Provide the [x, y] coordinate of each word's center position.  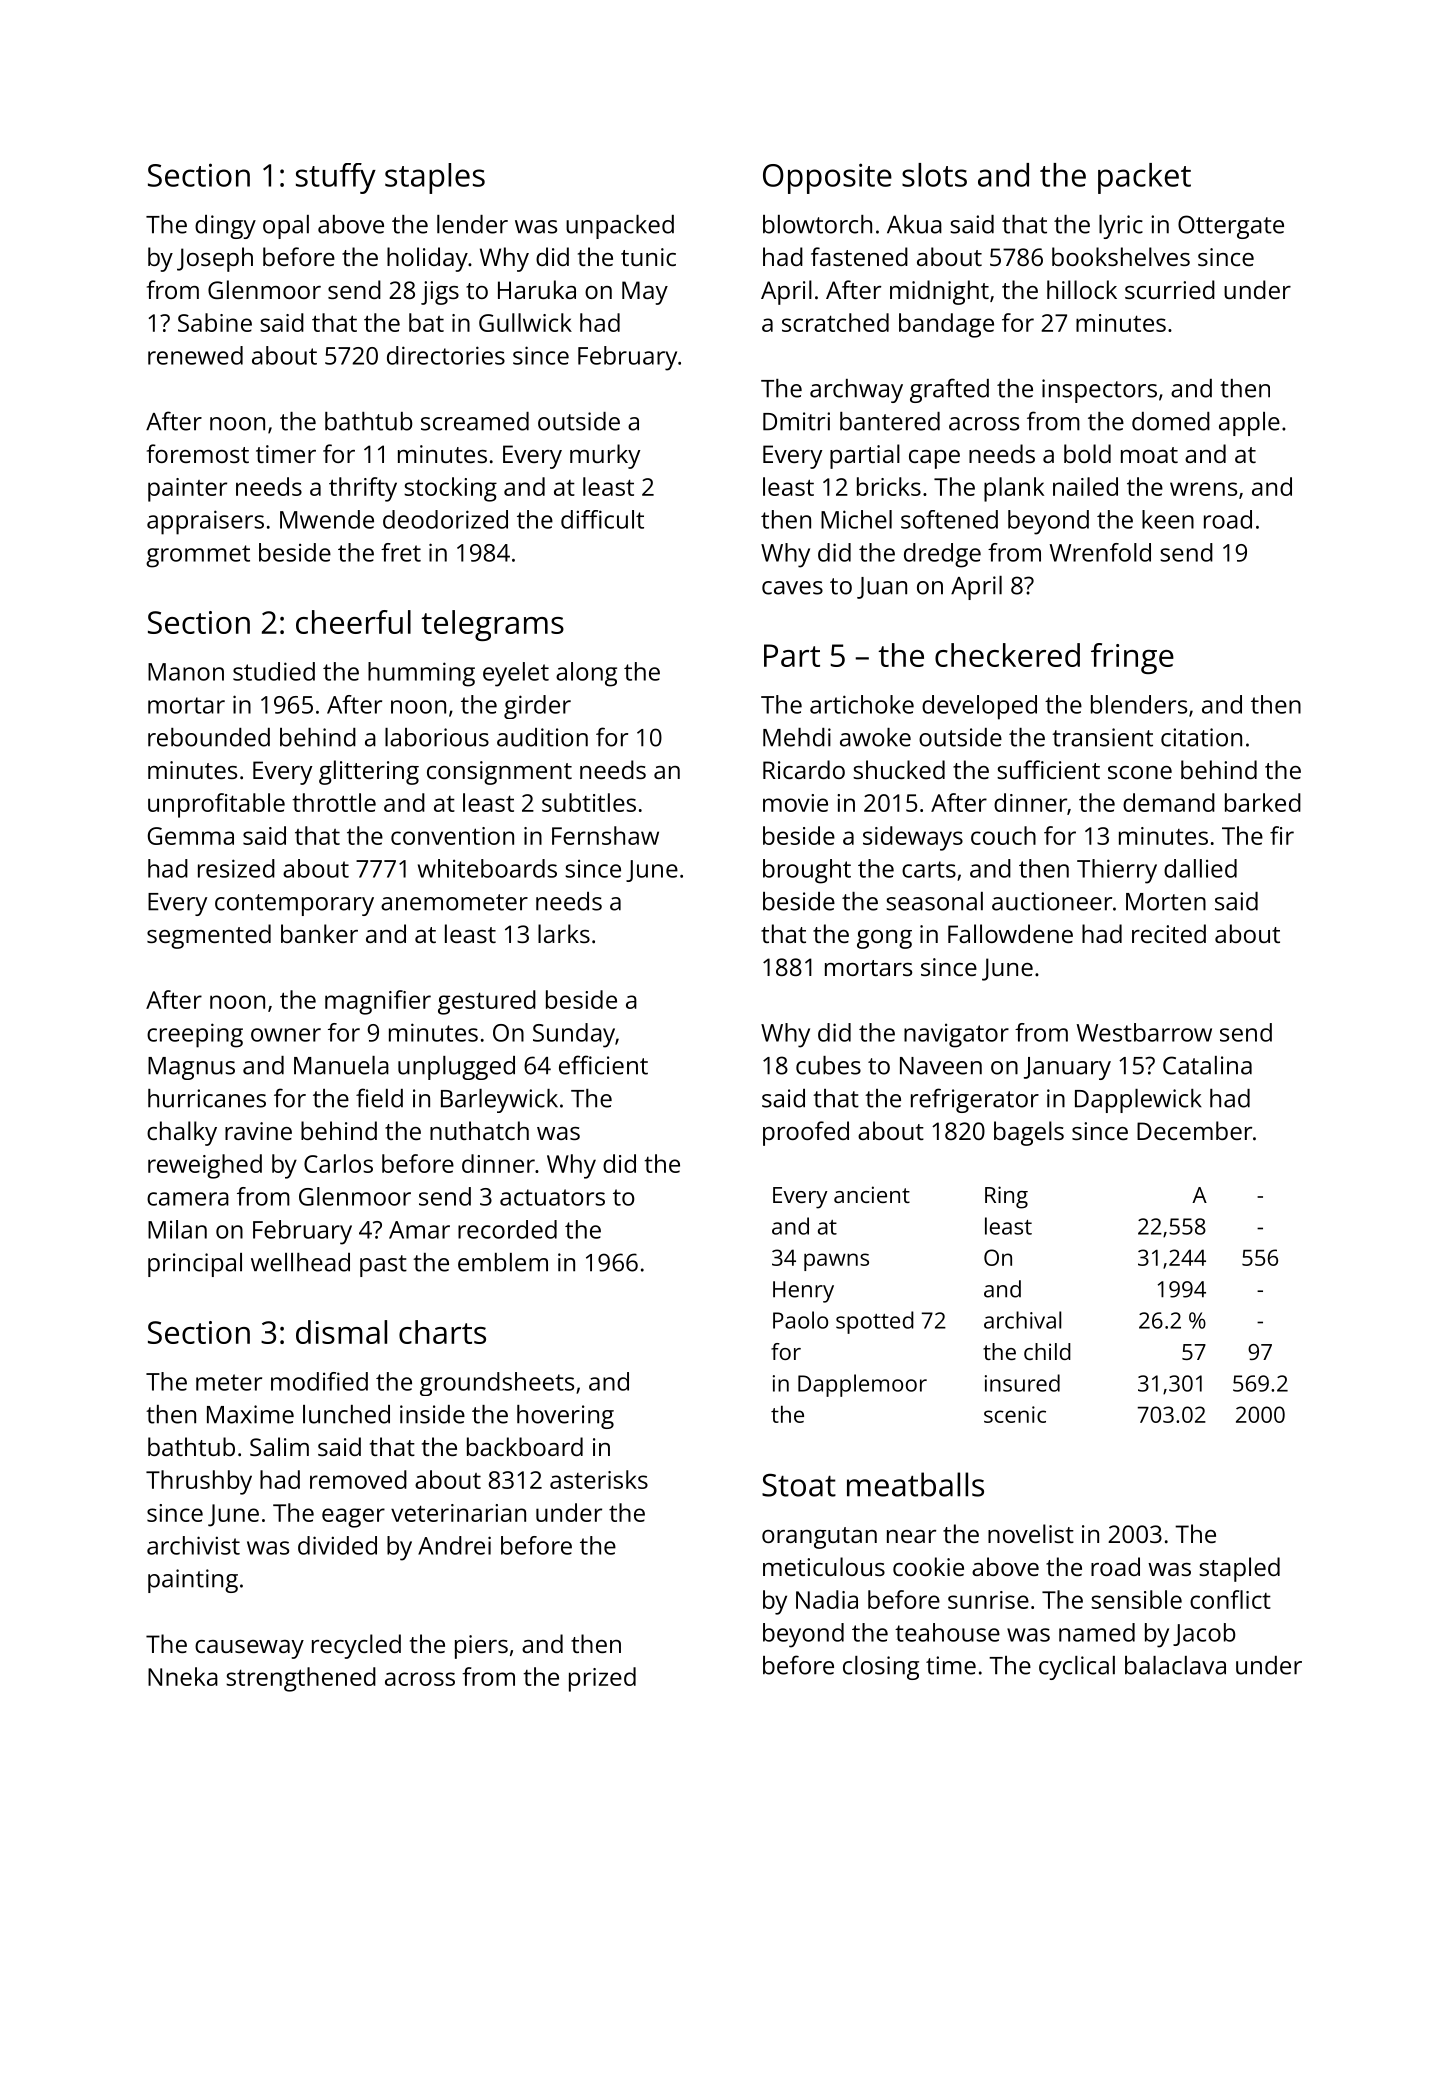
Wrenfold [1100, 552]
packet [1144, 178]
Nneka [183, 1676]
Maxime [250, 1414]
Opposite [827, 178]
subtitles [589, 802]
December [1194, 1130]
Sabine [215, 322]
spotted [875, 1322]
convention [452, 836]
